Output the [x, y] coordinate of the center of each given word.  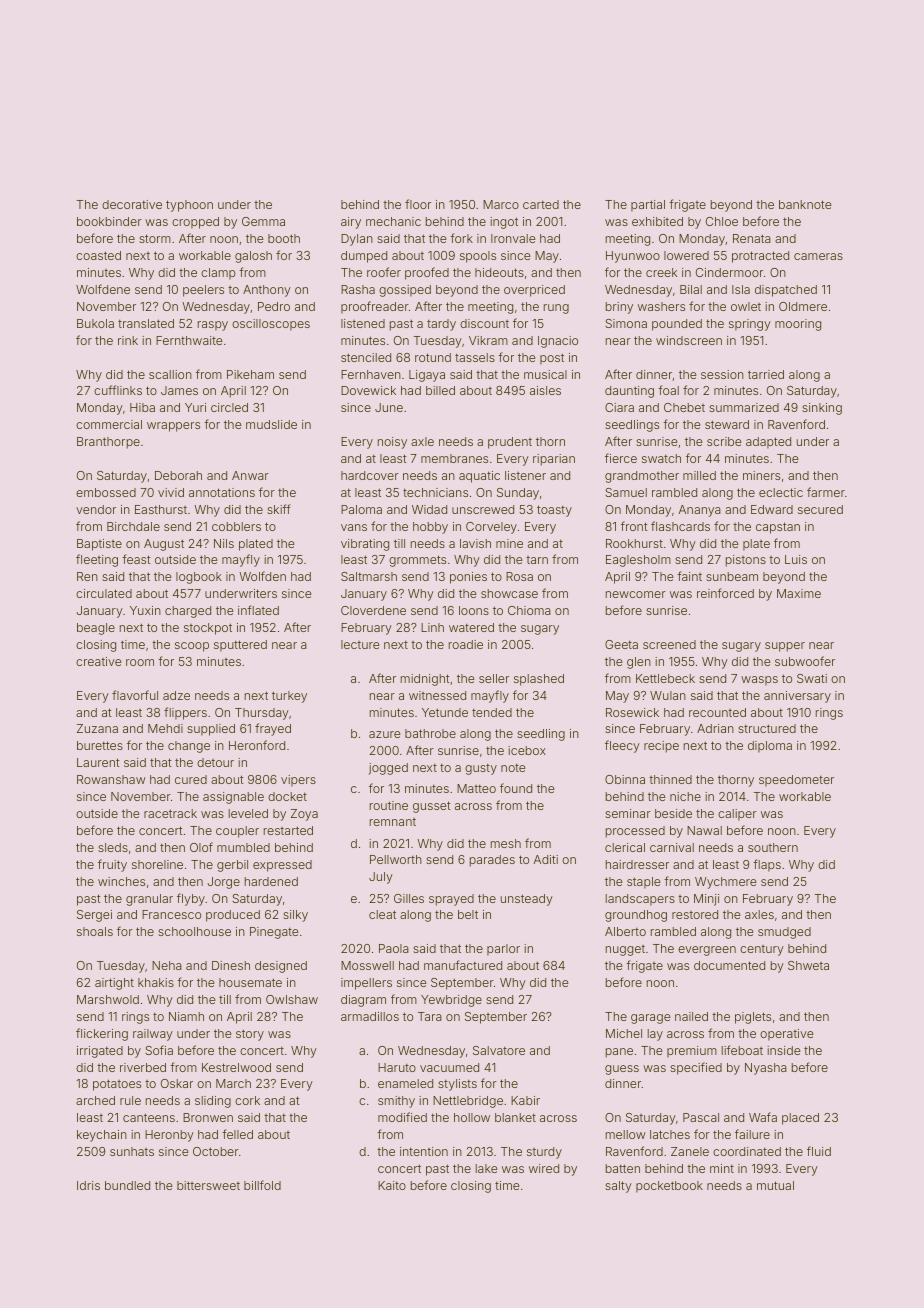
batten [623, 1168]
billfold [262, 1185]
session [722, 374]
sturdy [544, 1153]
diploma [770, 747]
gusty [481, 769]
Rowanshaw [111, 779]
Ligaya [427, 376]
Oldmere [803, 306]
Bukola [95, 323]
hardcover [370, 475]
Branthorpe [108, 443]
